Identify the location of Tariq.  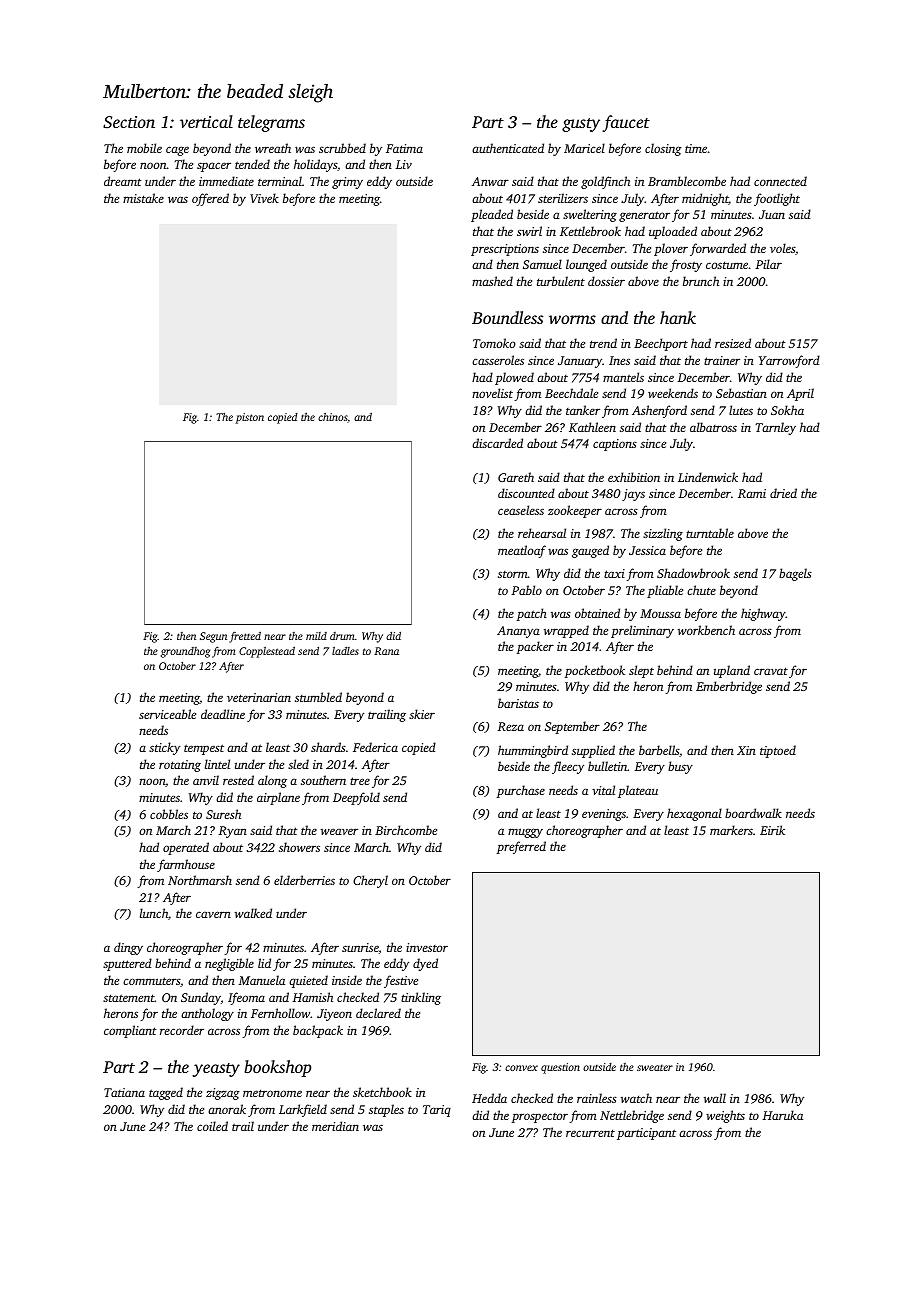
(437, 1111).
